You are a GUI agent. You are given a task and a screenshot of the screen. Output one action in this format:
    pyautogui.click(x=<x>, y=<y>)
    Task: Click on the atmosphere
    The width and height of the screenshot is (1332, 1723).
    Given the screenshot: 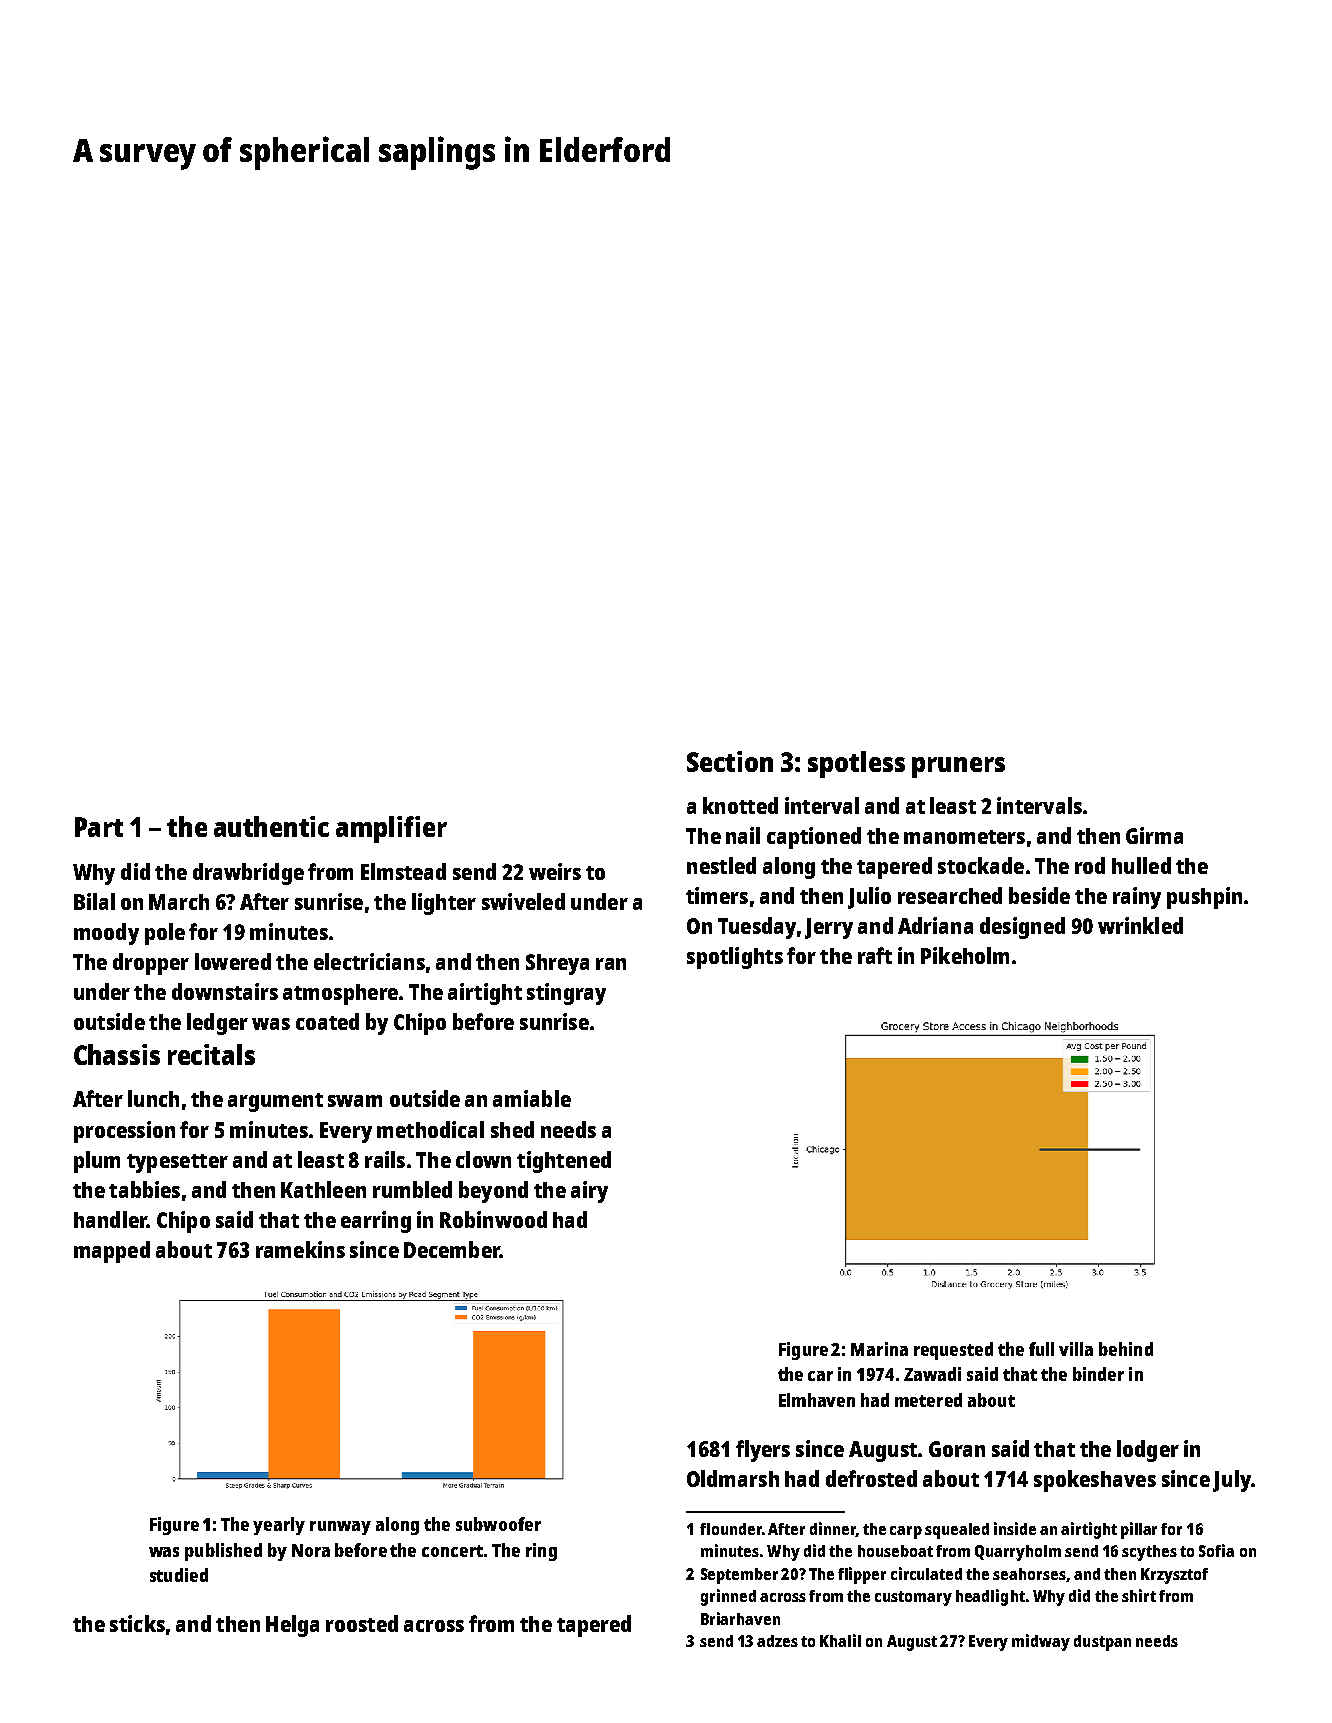 What is the action you would take?
    pyautogui.click(x=340, y=994)
